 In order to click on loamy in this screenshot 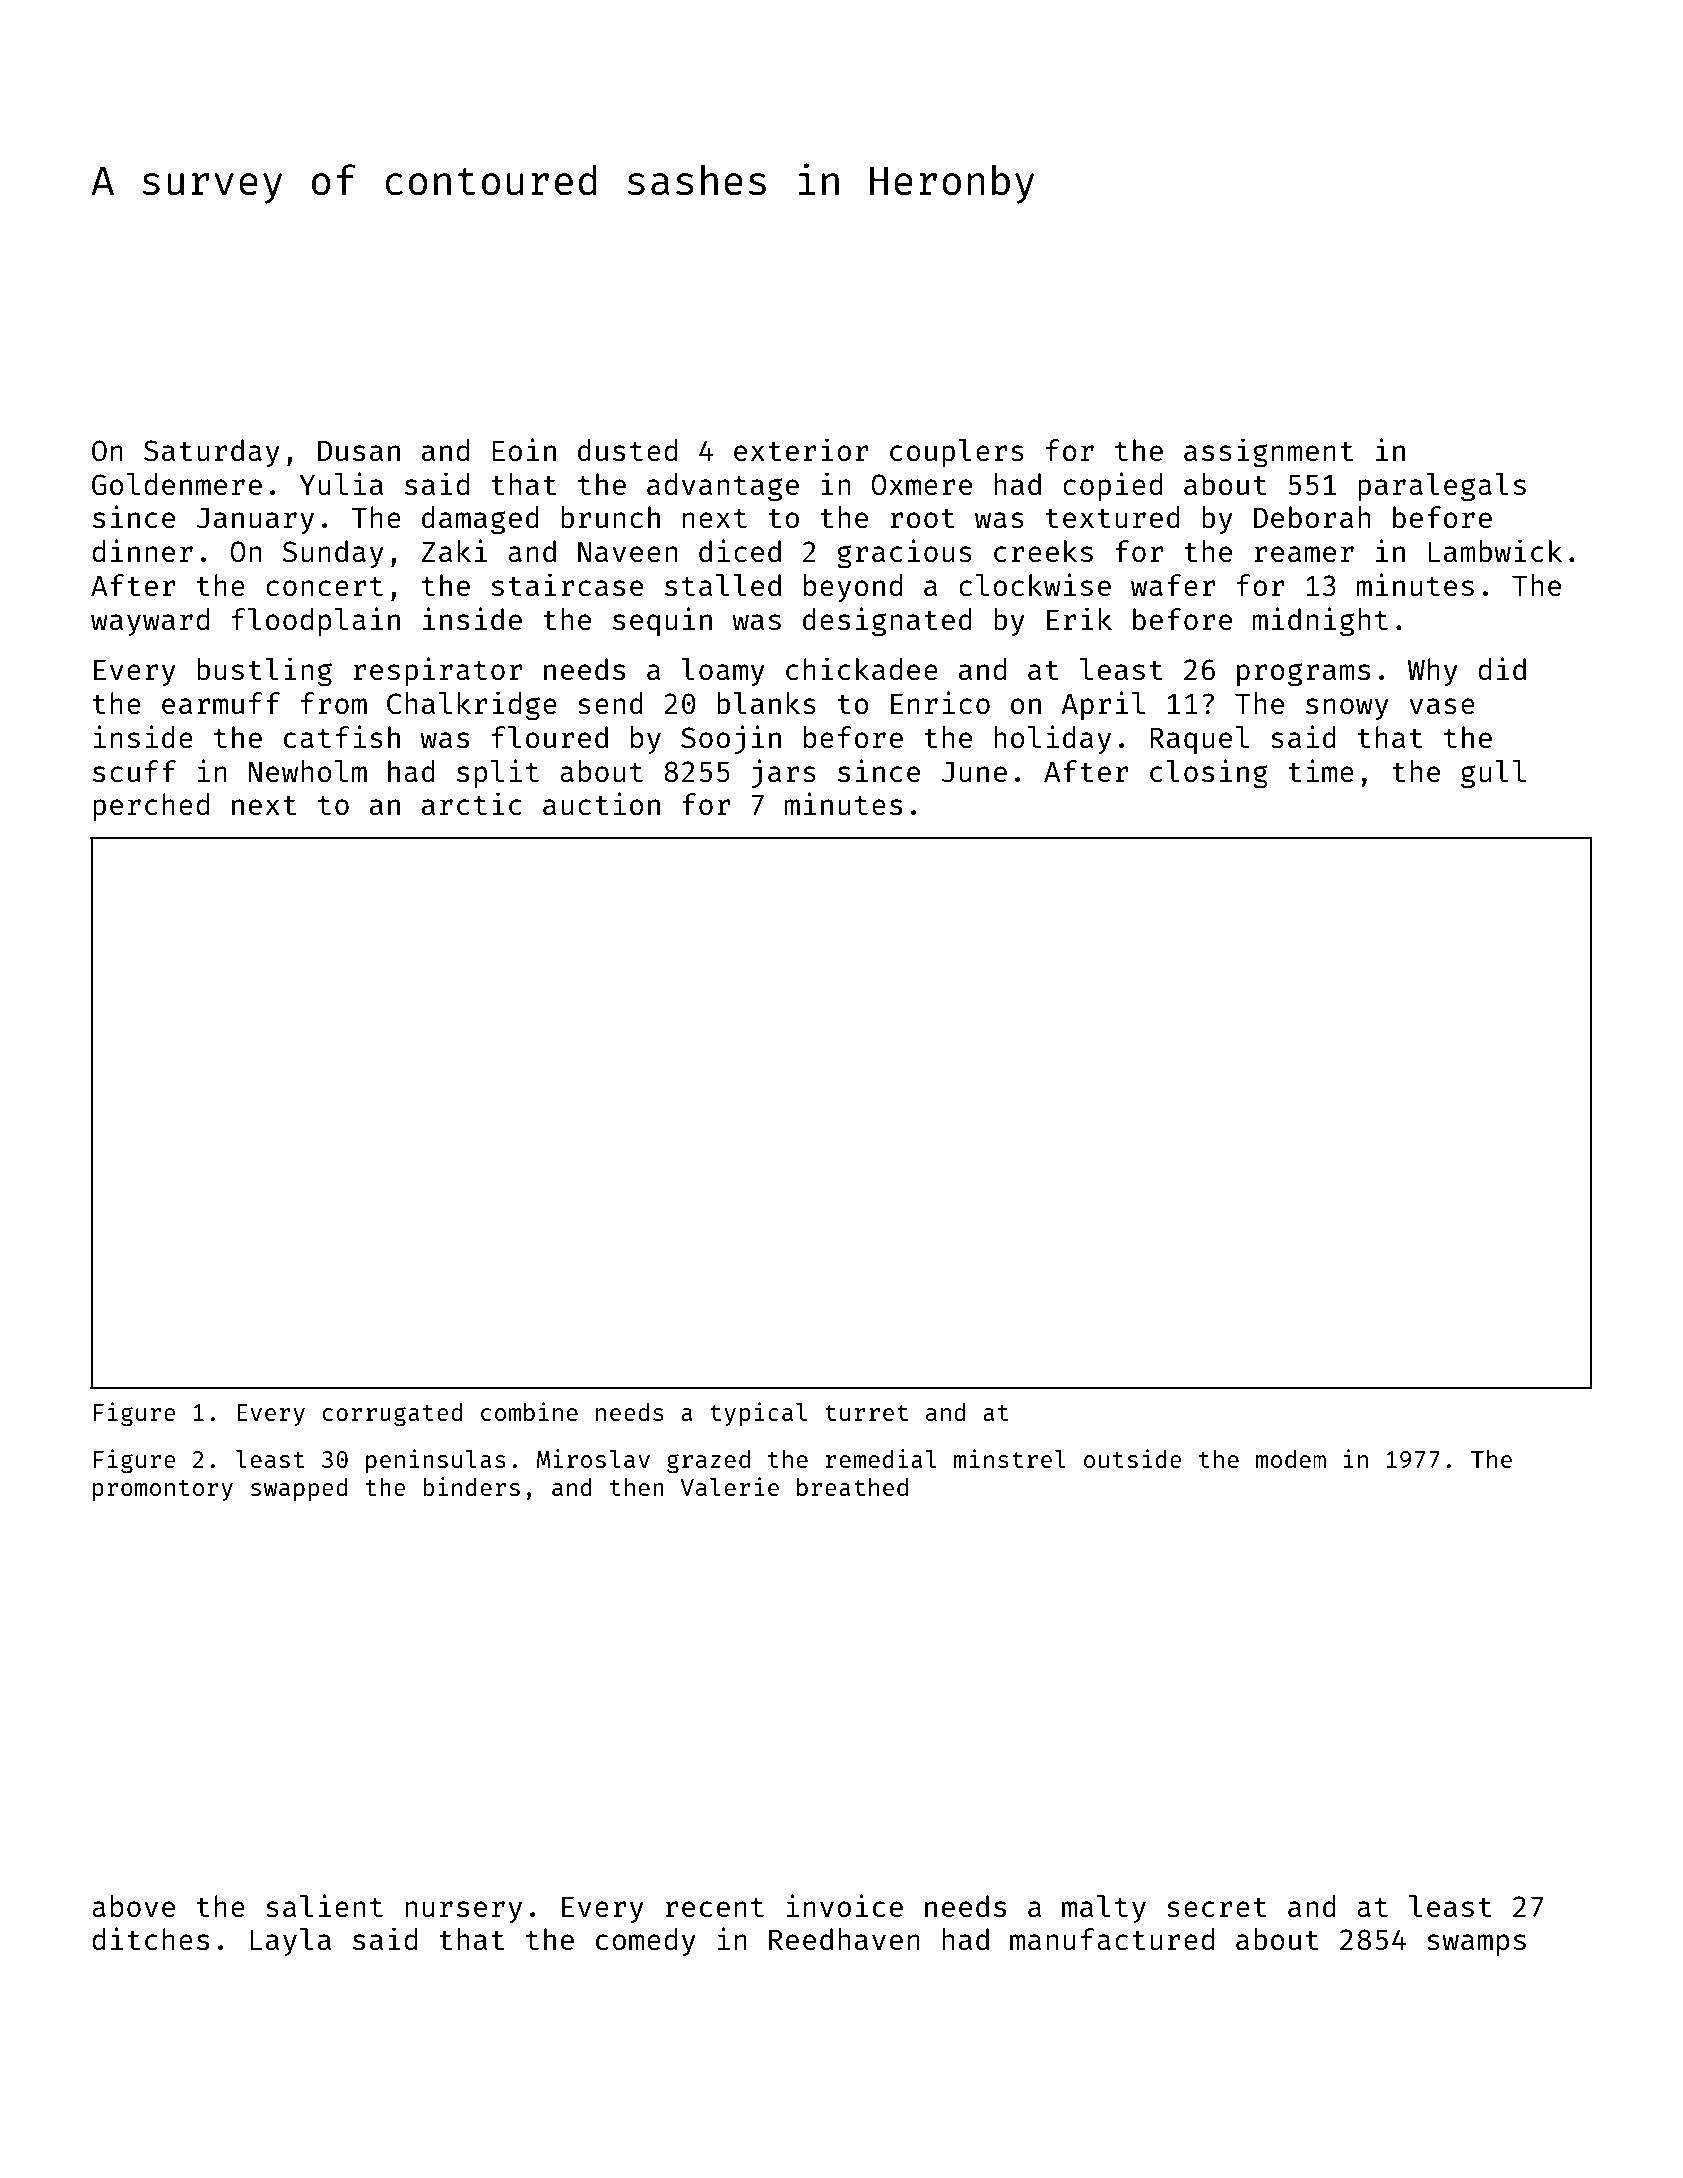, I will do `click(723, 672)`.
